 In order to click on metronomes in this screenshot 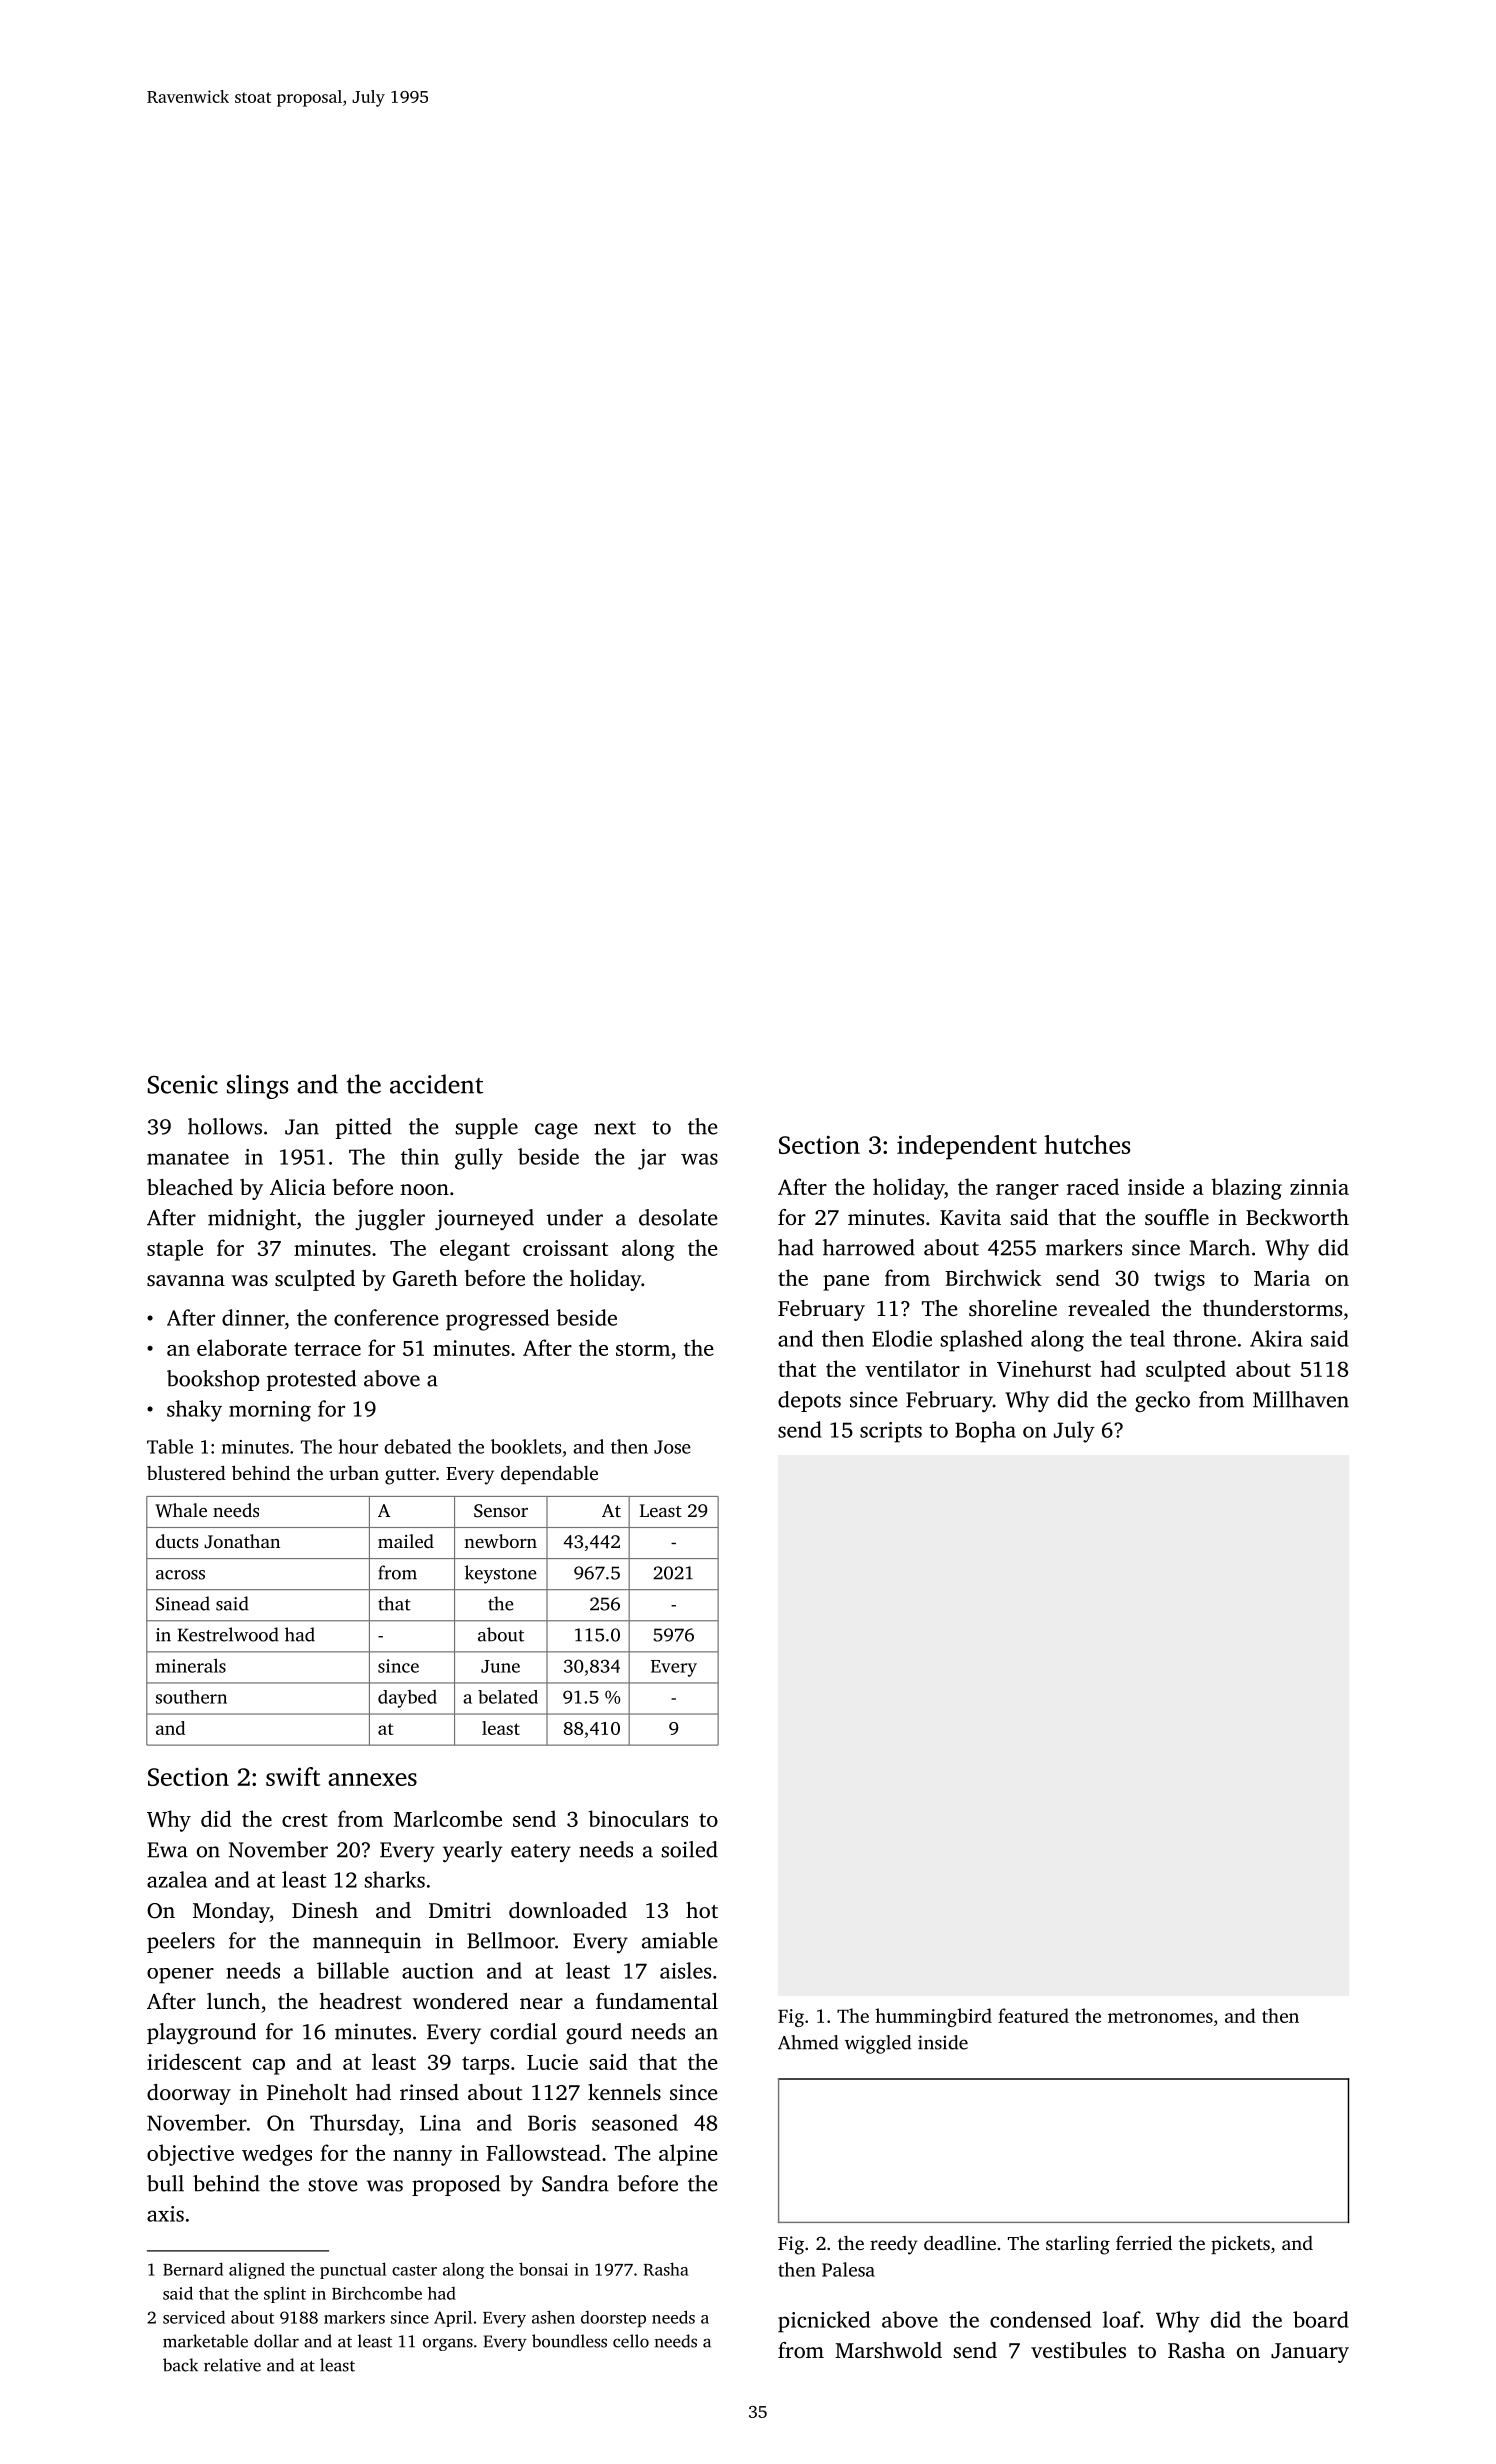, I will do `click(1160, 2017)`.
